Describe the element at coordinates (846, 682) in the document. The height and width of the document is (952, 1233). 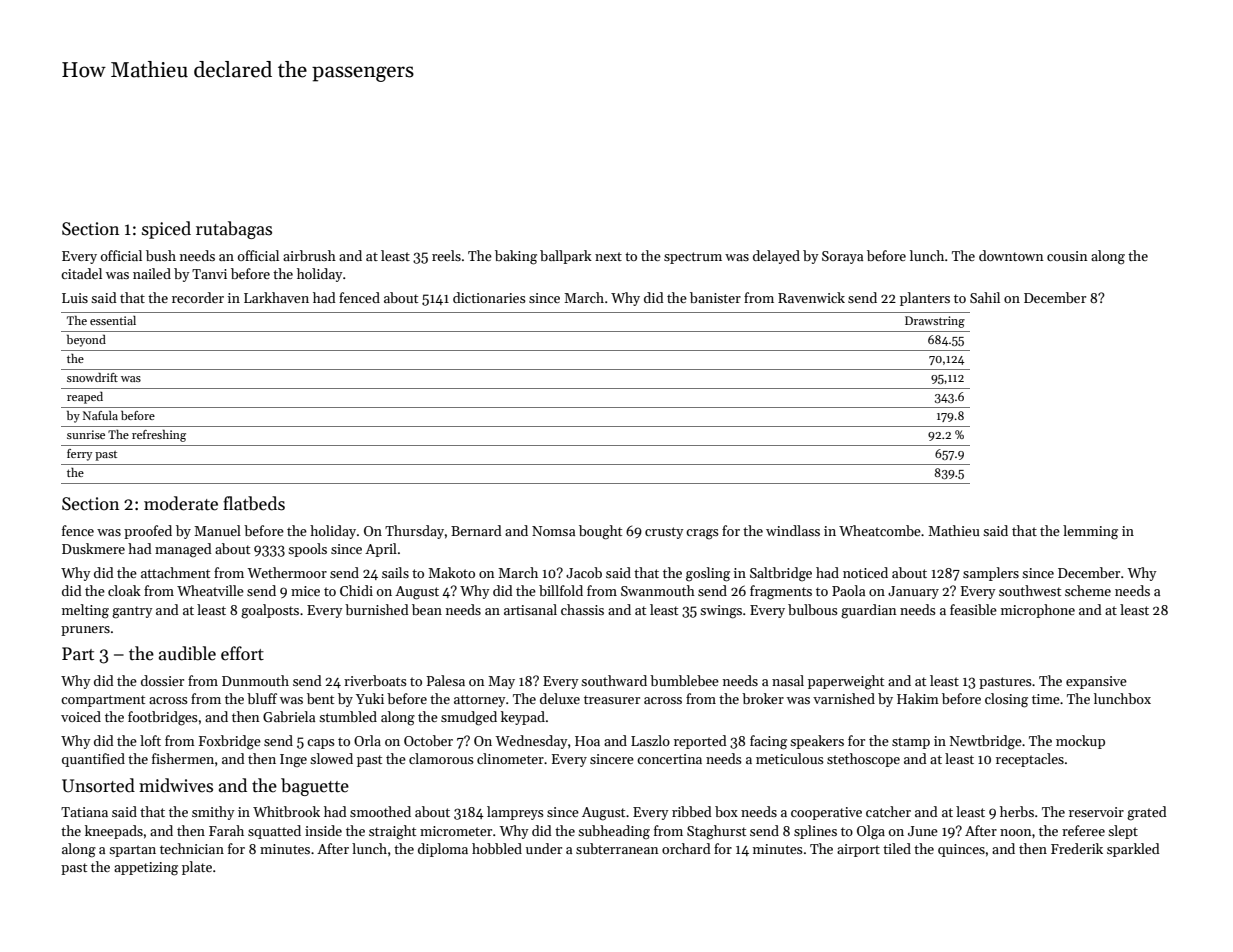
I see `paperweight` at that location.
